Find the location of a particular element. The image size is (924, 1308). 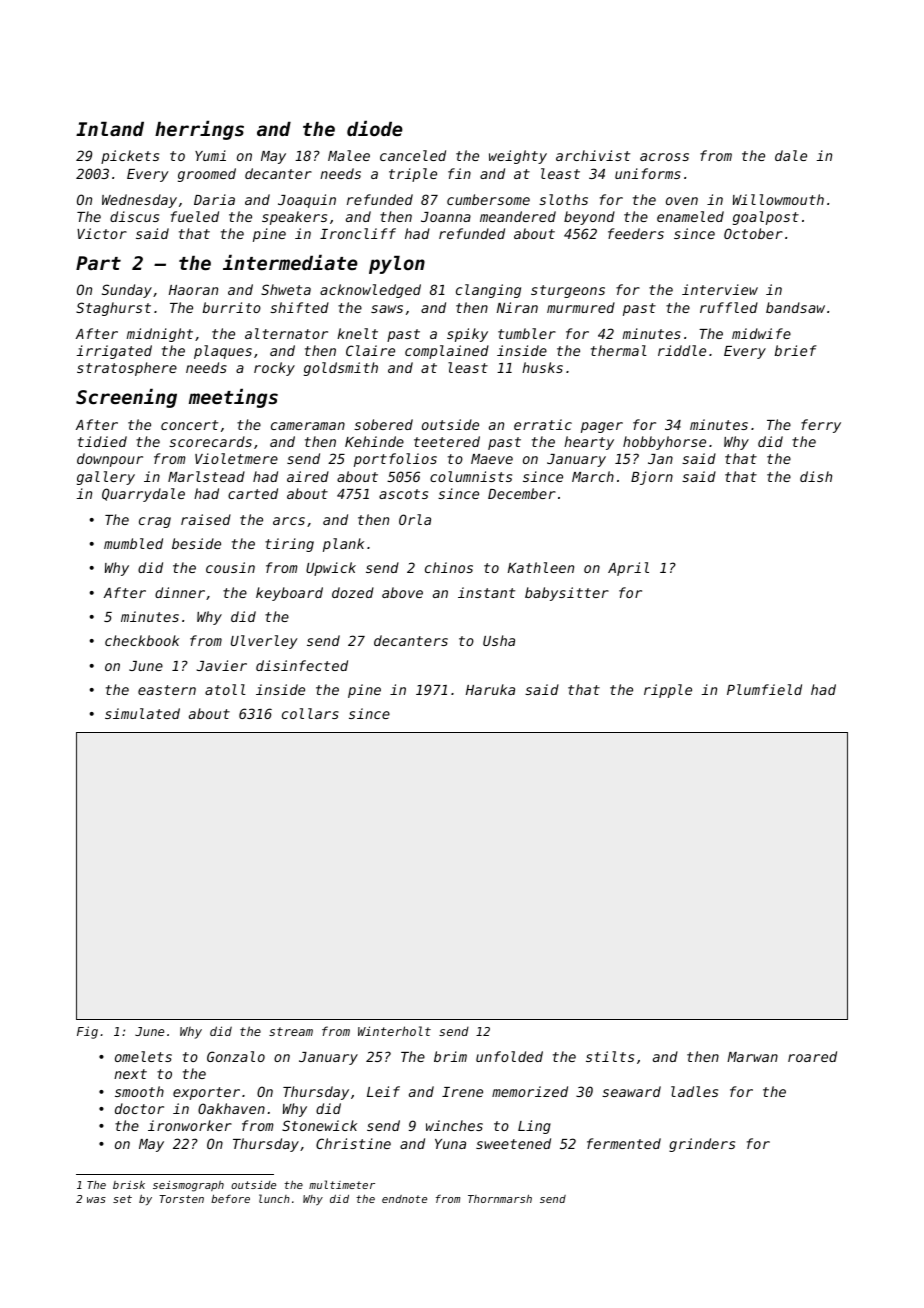

lunch is located at coordinates (274, 1198).
